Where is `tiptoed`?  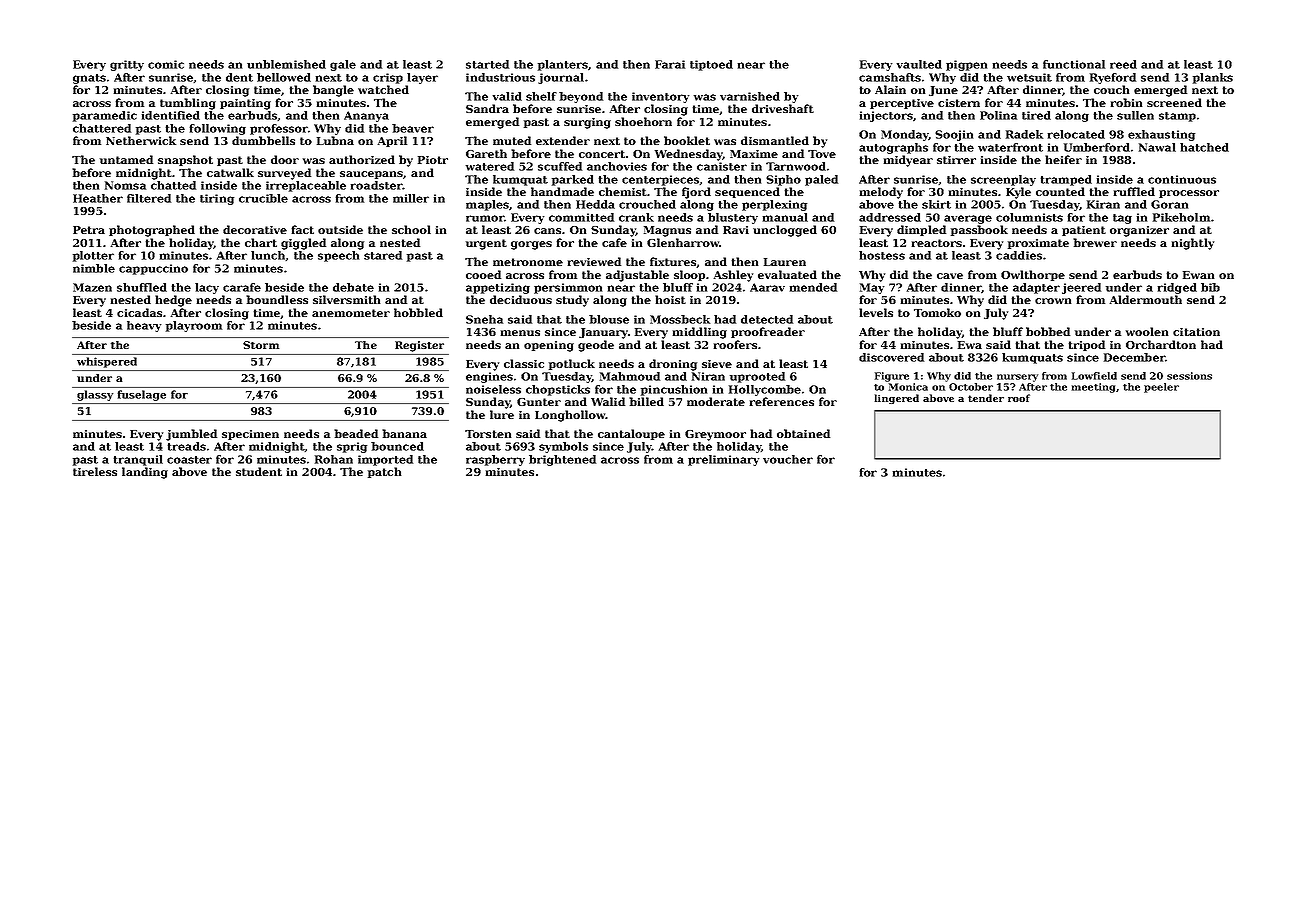 tiptoed is located at coordinates (711, 65).
